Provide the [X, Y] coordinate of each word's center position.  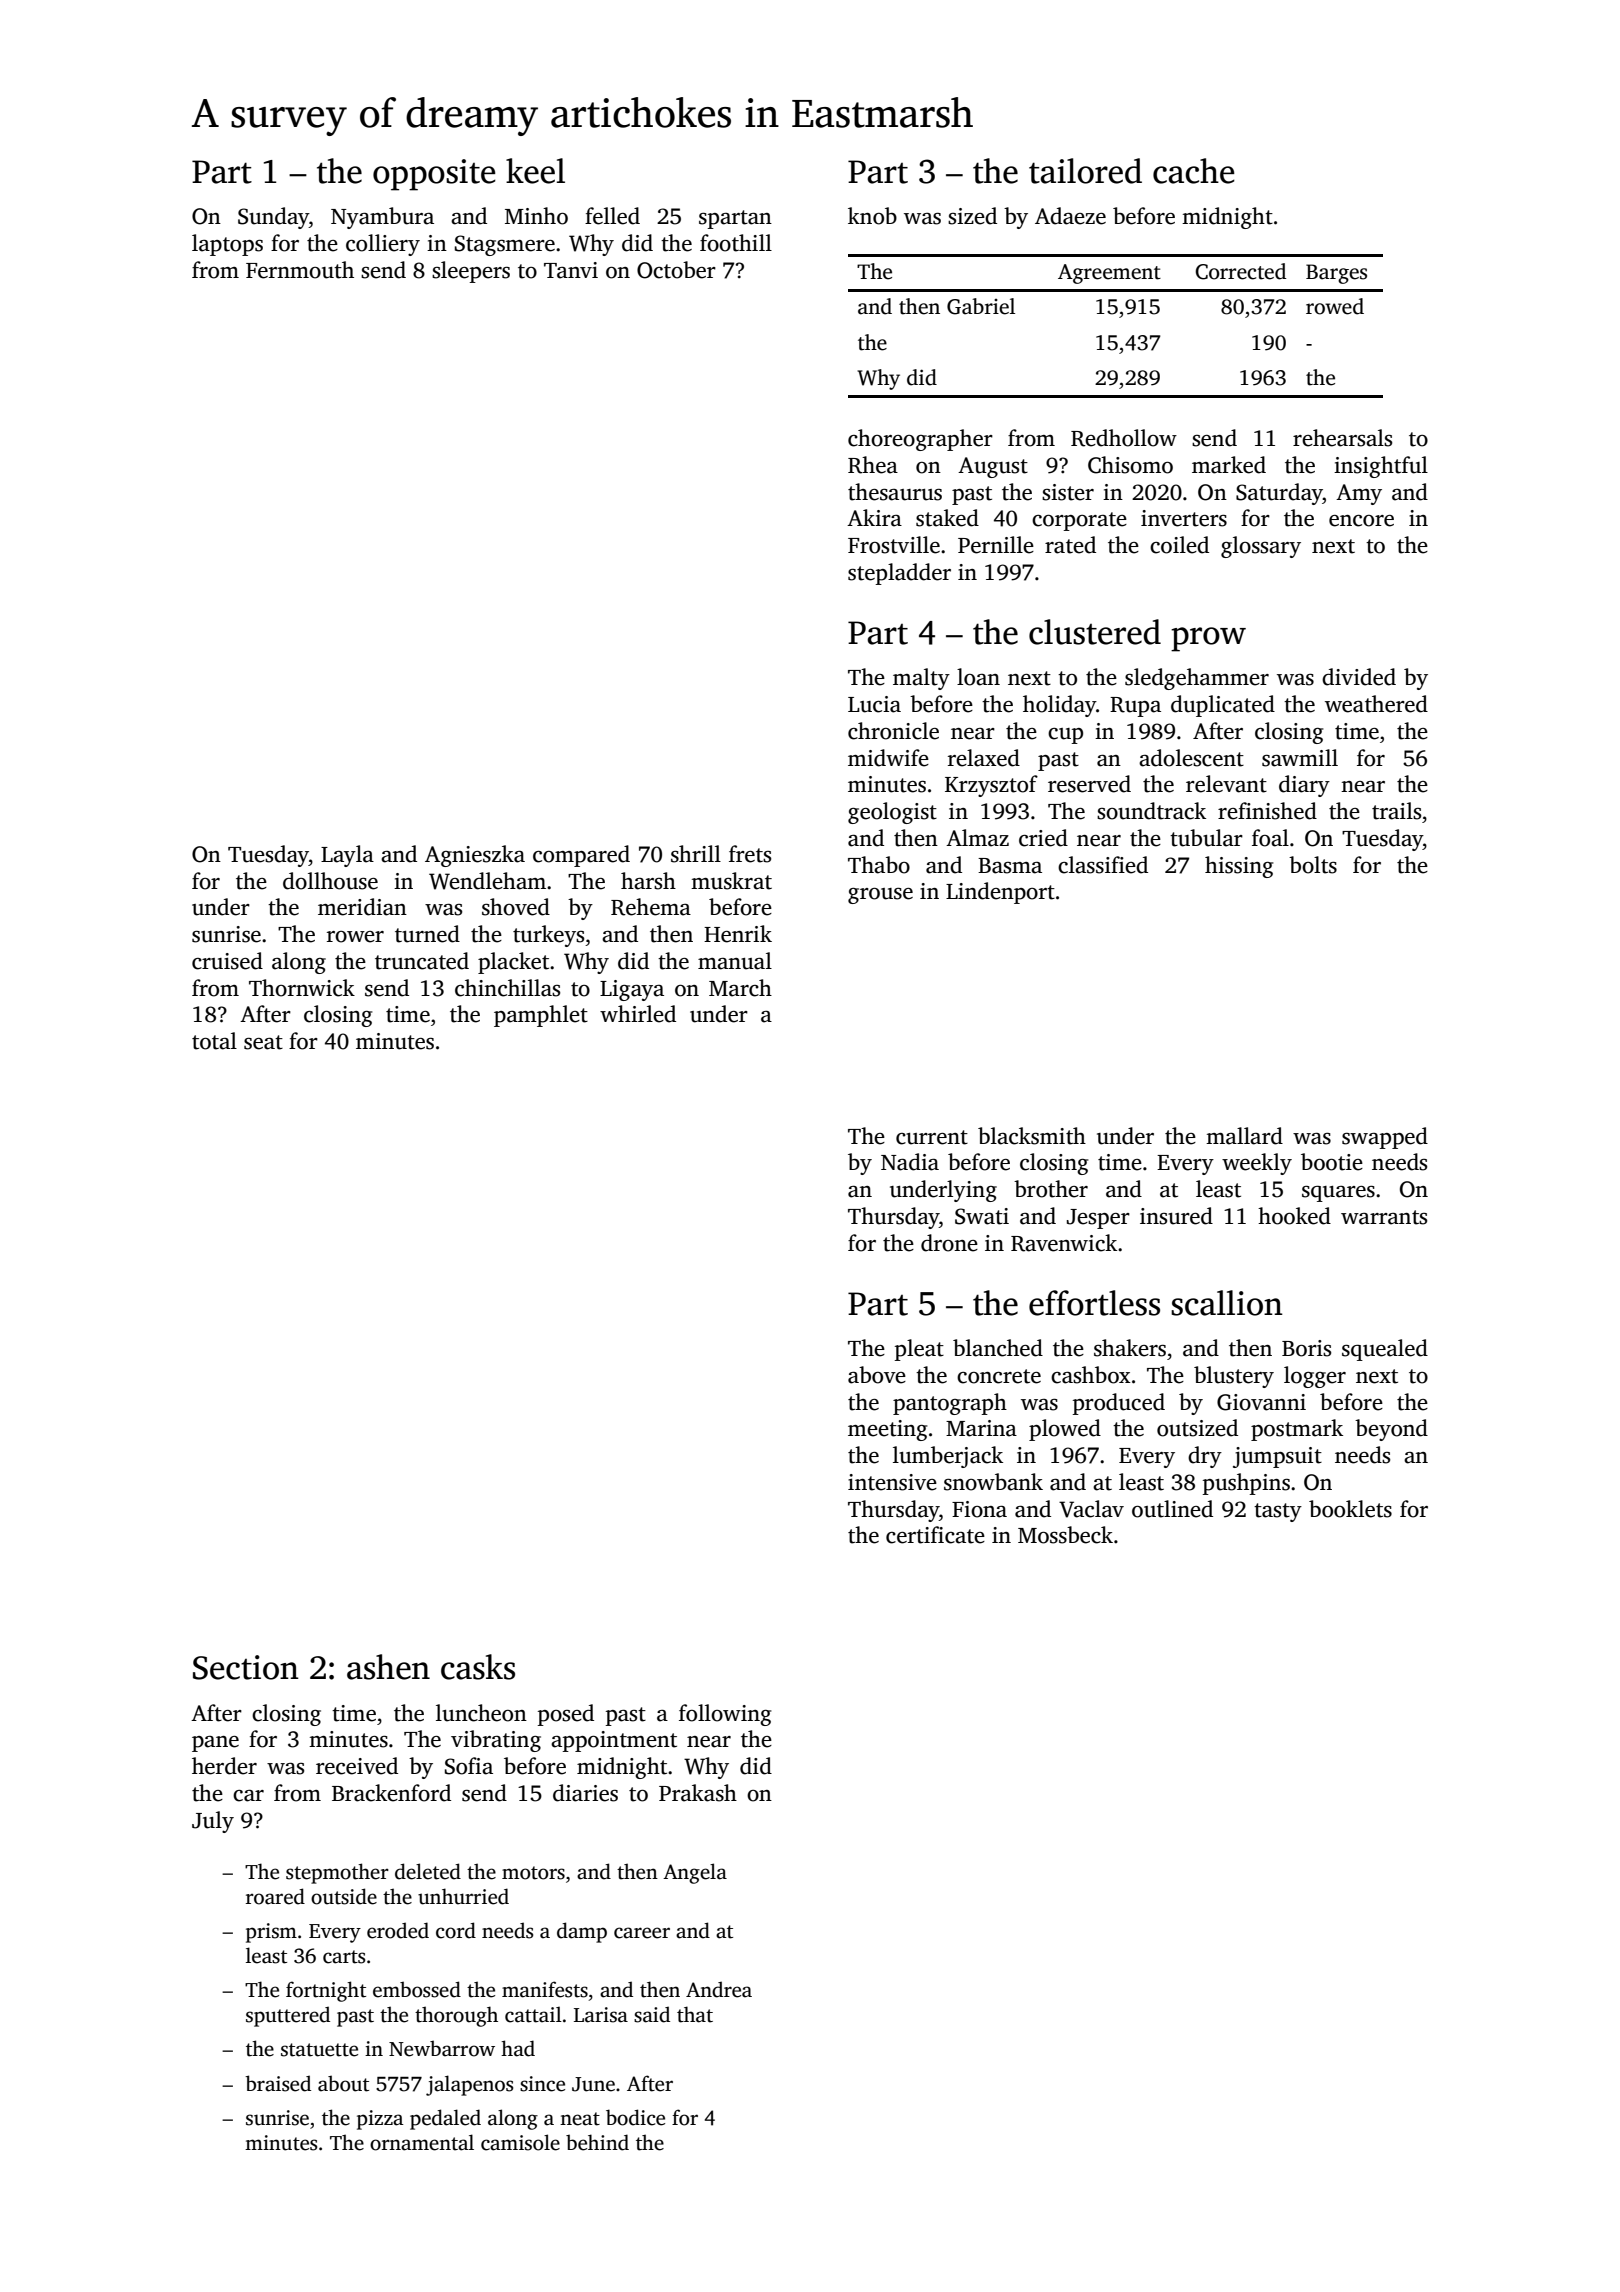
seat [263, 1042]
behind [597, 2142]
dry [1205, 1457]
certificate [935, 1535]
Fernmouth [300, 270]
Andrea [719, 1989]
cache [1194, 171]
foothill [736, 243]
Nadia [910, 1162]
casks [478, 1667]
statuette [319, 2050]
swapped [1385, 1138]
